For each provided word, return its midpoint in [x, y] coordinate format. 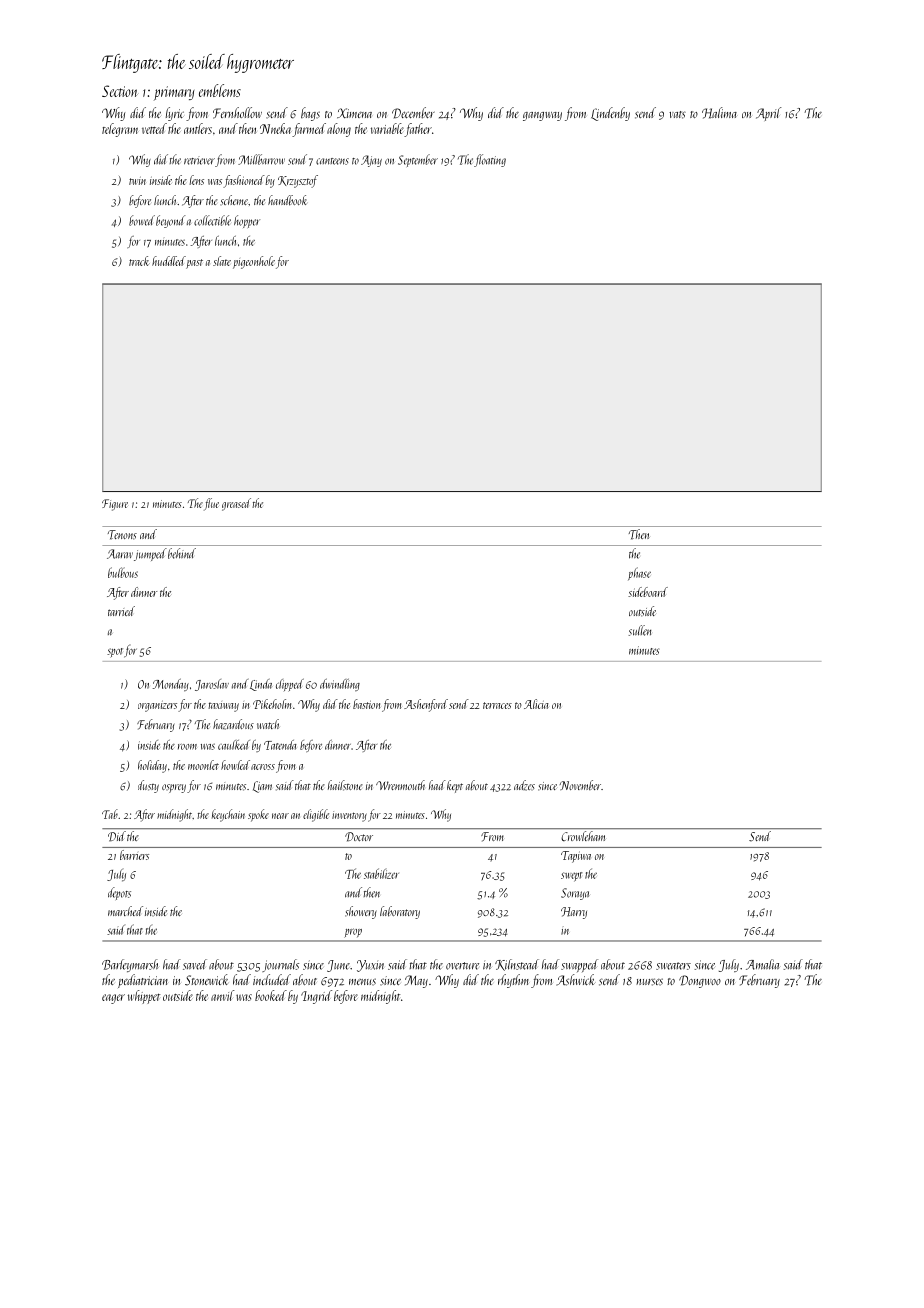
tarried [121, 611]
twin [137, 181]
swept [572, 877]
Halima [719, 113]
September [418, 160]
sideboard [648, 592]
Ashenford [426, 705]
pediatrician [143, 981]
